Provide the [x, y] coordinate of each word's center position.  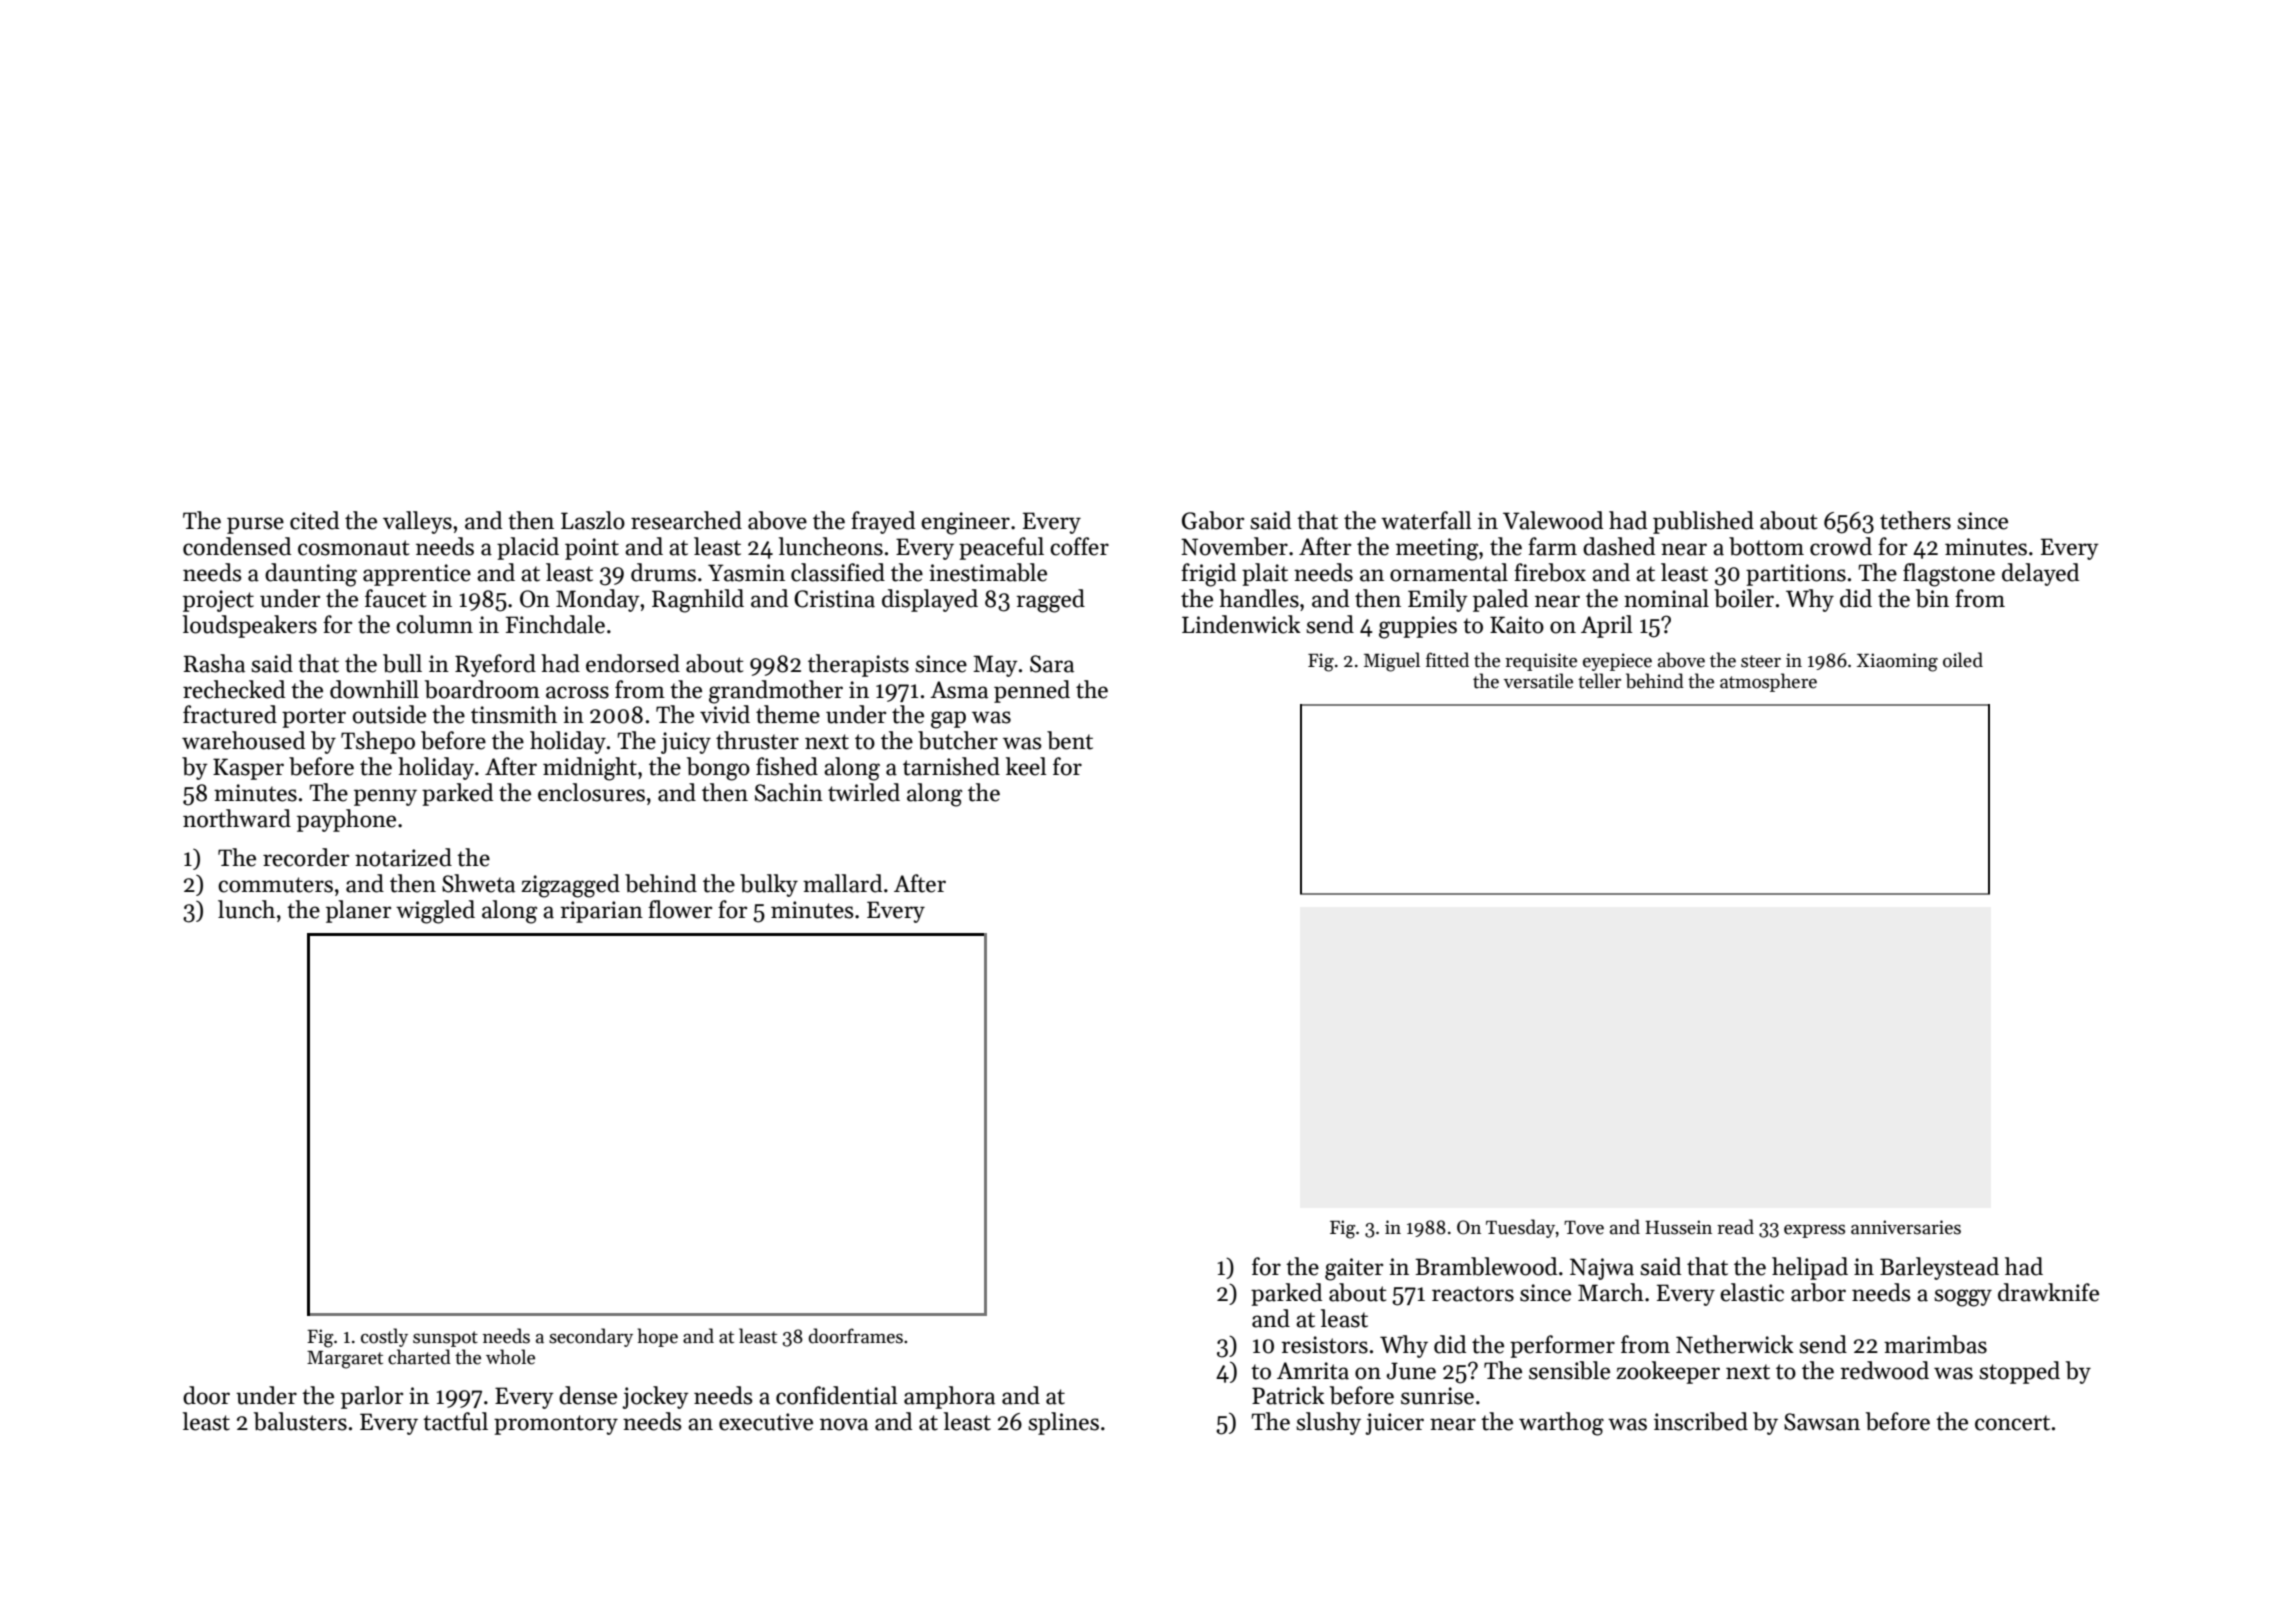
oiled [1963, 660]
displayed [930, 600]
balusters [300, 1421]
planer [358, 911]
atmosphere [1768, 682]
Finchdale [555, 624]
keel [1026, 766]
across [577, 692]
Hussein [1678, 1227]
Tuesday [1520, 1228]
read [1735, 1227]
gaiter [1354, 1269]
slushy [1328, 1423]
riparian [602, 912]
